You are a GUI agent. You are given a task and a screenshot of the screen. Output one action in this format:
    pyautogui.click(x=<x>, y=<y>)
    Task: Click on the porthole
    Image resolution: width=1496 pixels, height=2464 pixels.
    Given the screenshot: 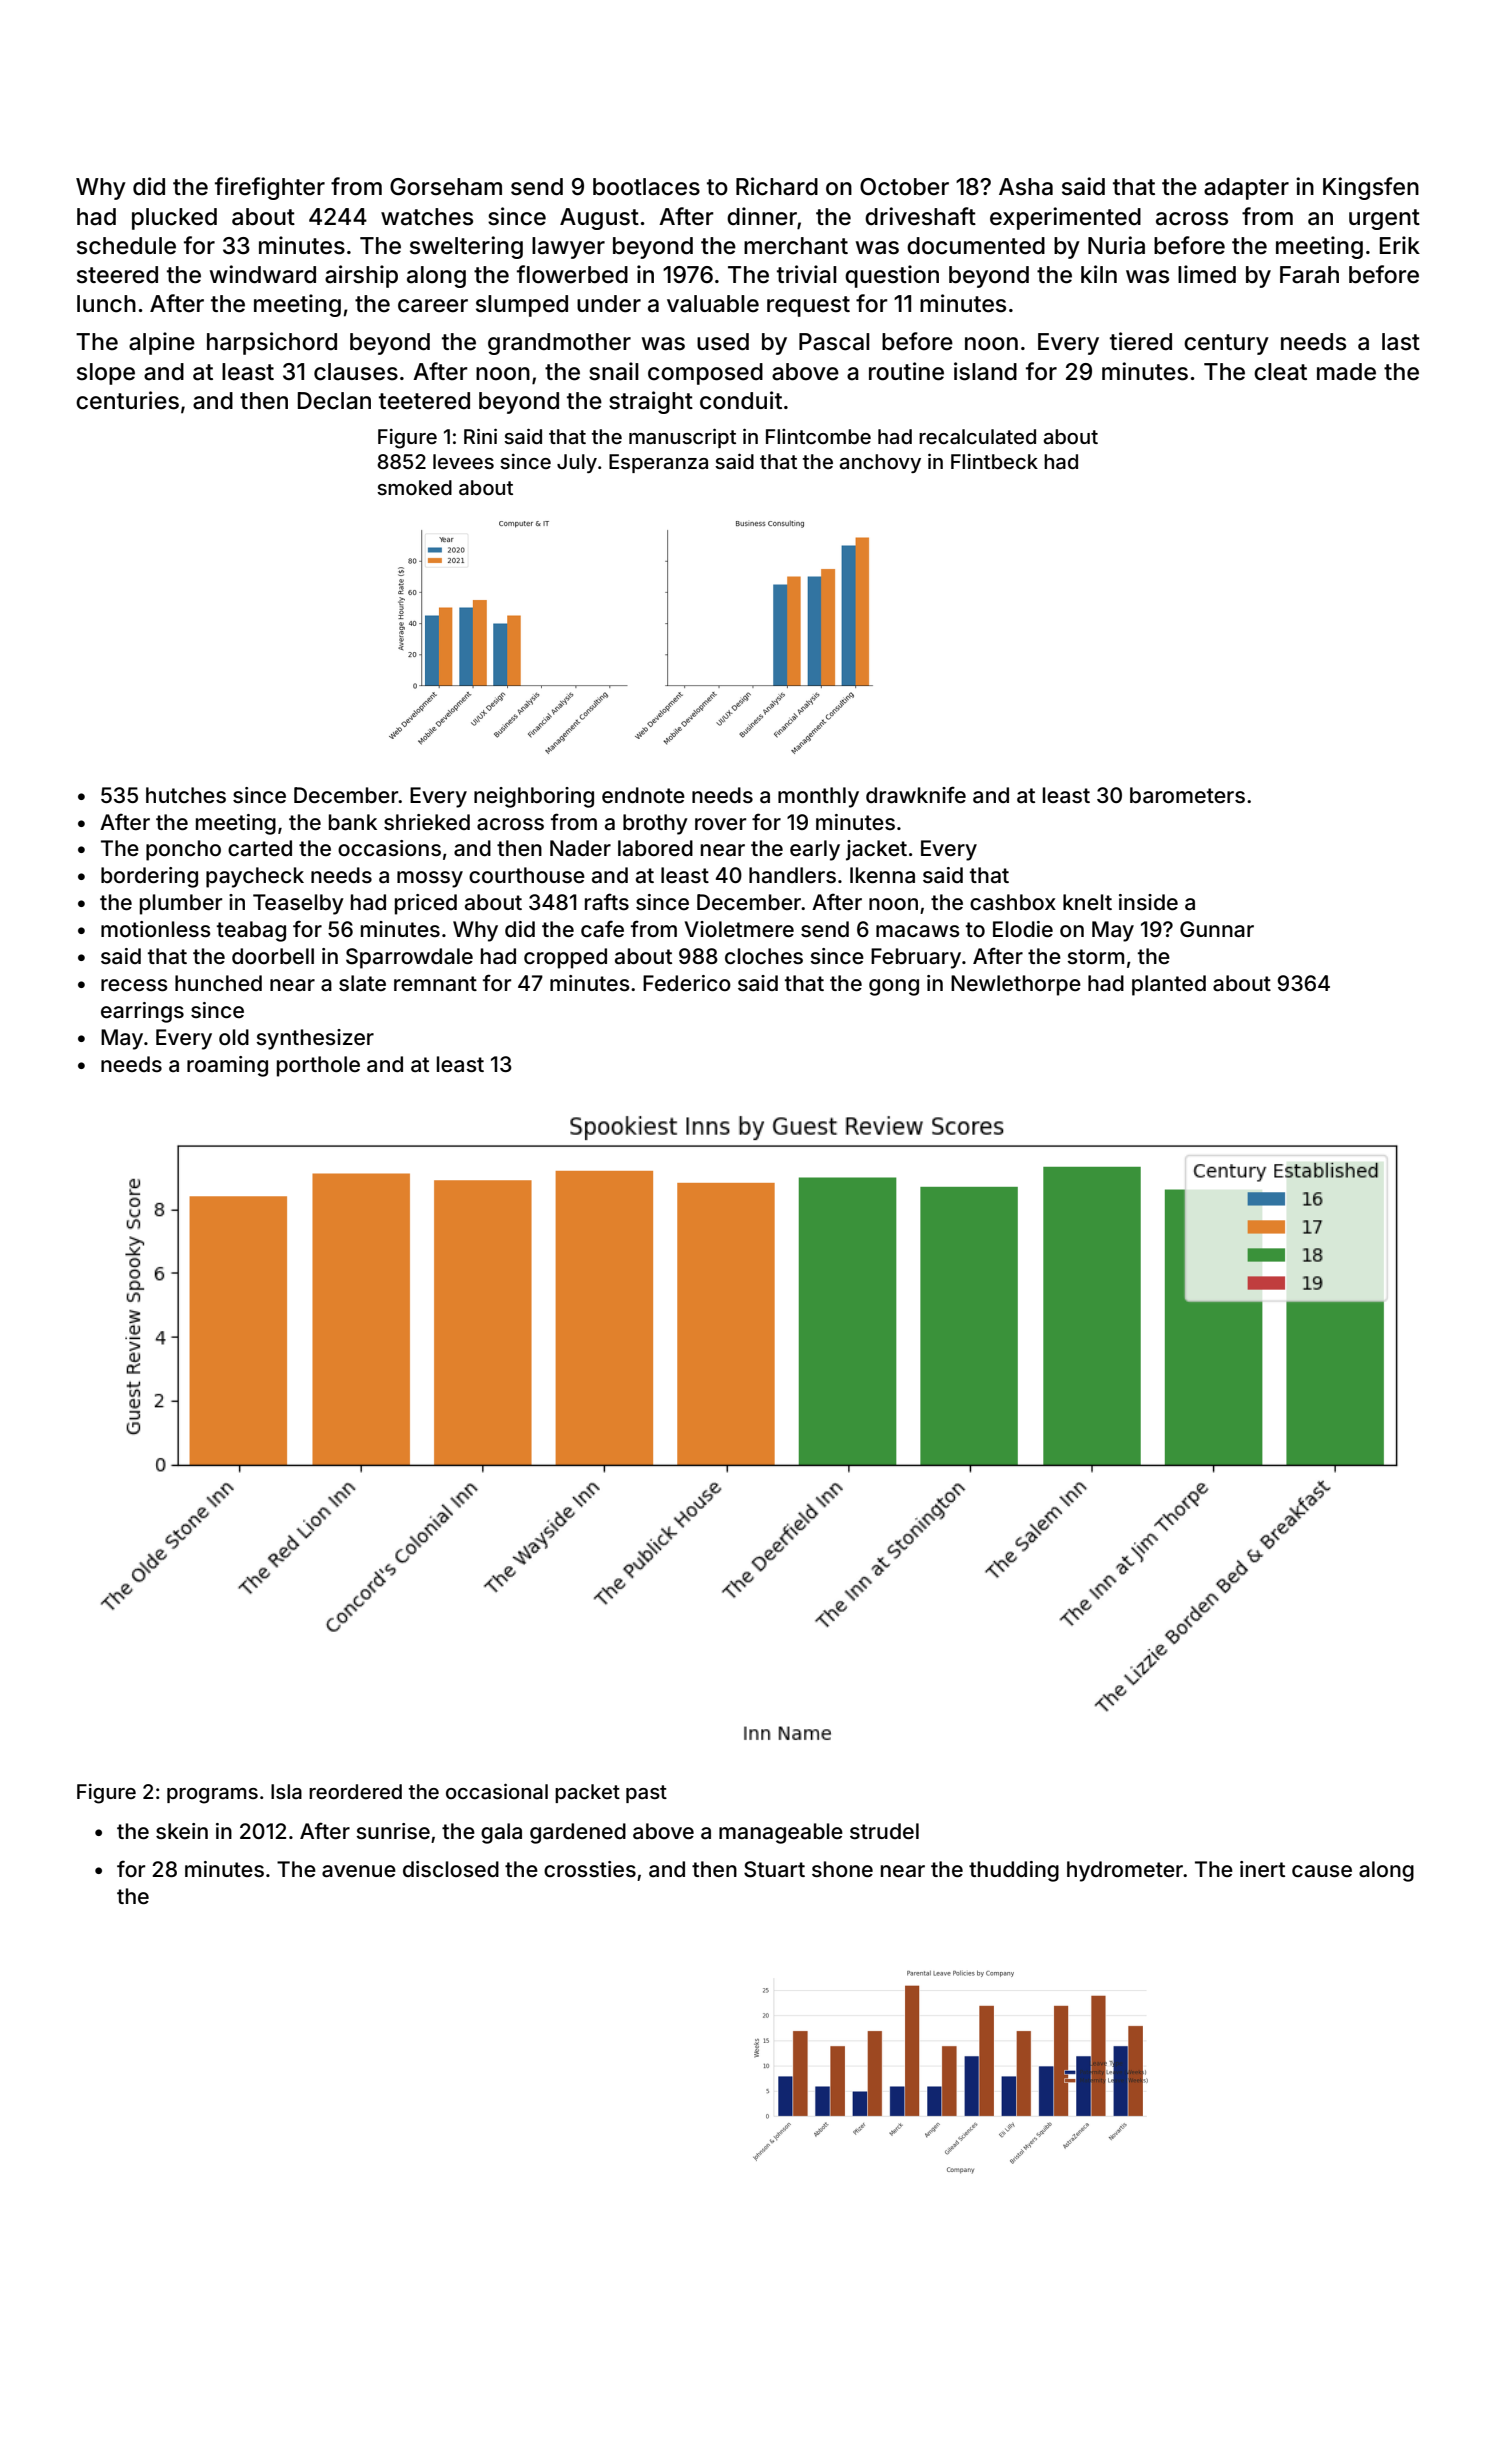 What is the action you would take?
    pyautogui.click(x=318, y=1066)
